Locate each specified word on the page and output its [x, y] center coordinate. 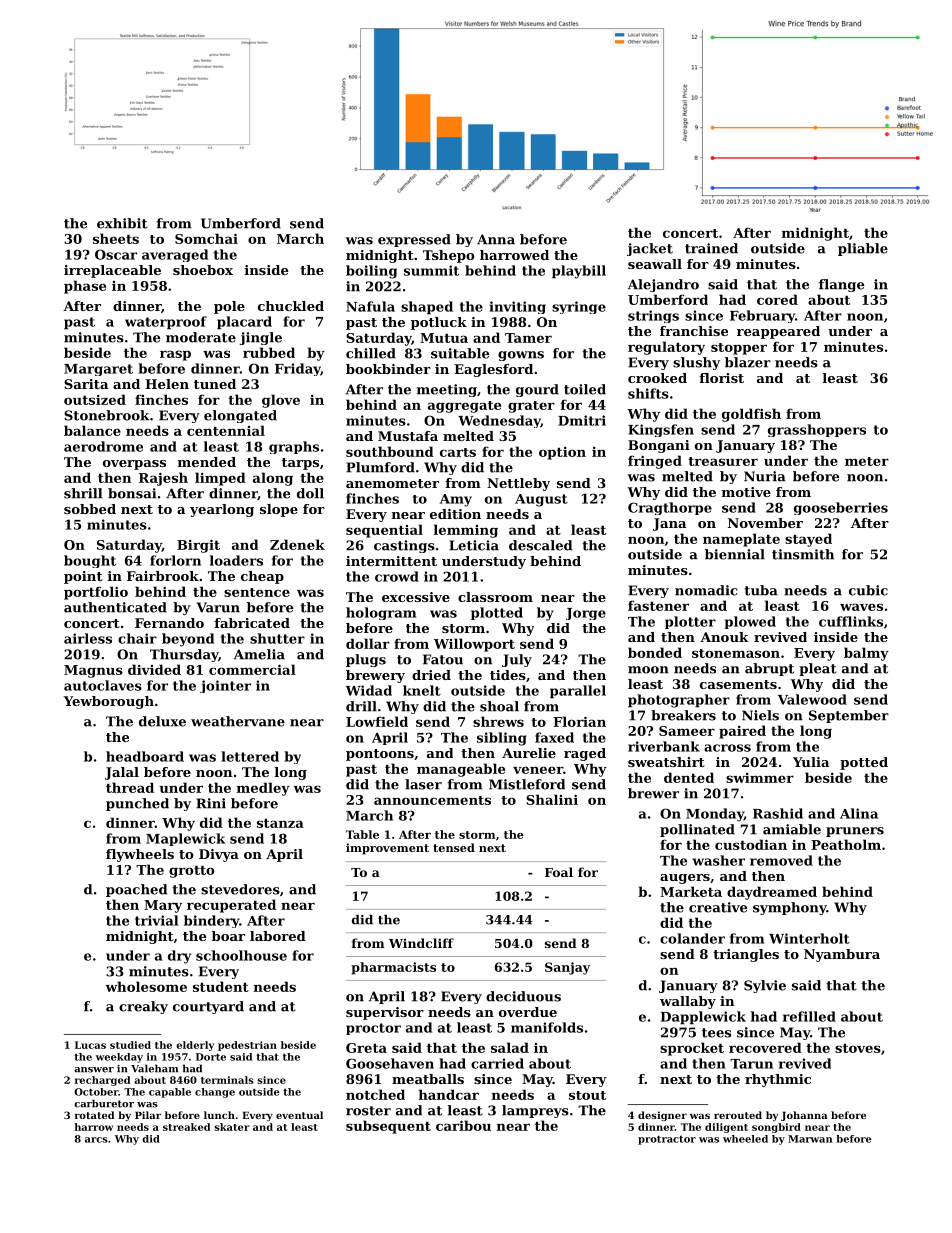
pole [229, 307]
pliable [863, 249]
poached [136, 890]
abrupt [769, 669]
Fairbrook [163, 576]
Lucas [90, 1045]
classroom [495, 597]
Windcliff [421, 943]
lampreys [535, 1111]
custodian [751, 844]
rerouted [738, 1115]
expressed [414, 240]
